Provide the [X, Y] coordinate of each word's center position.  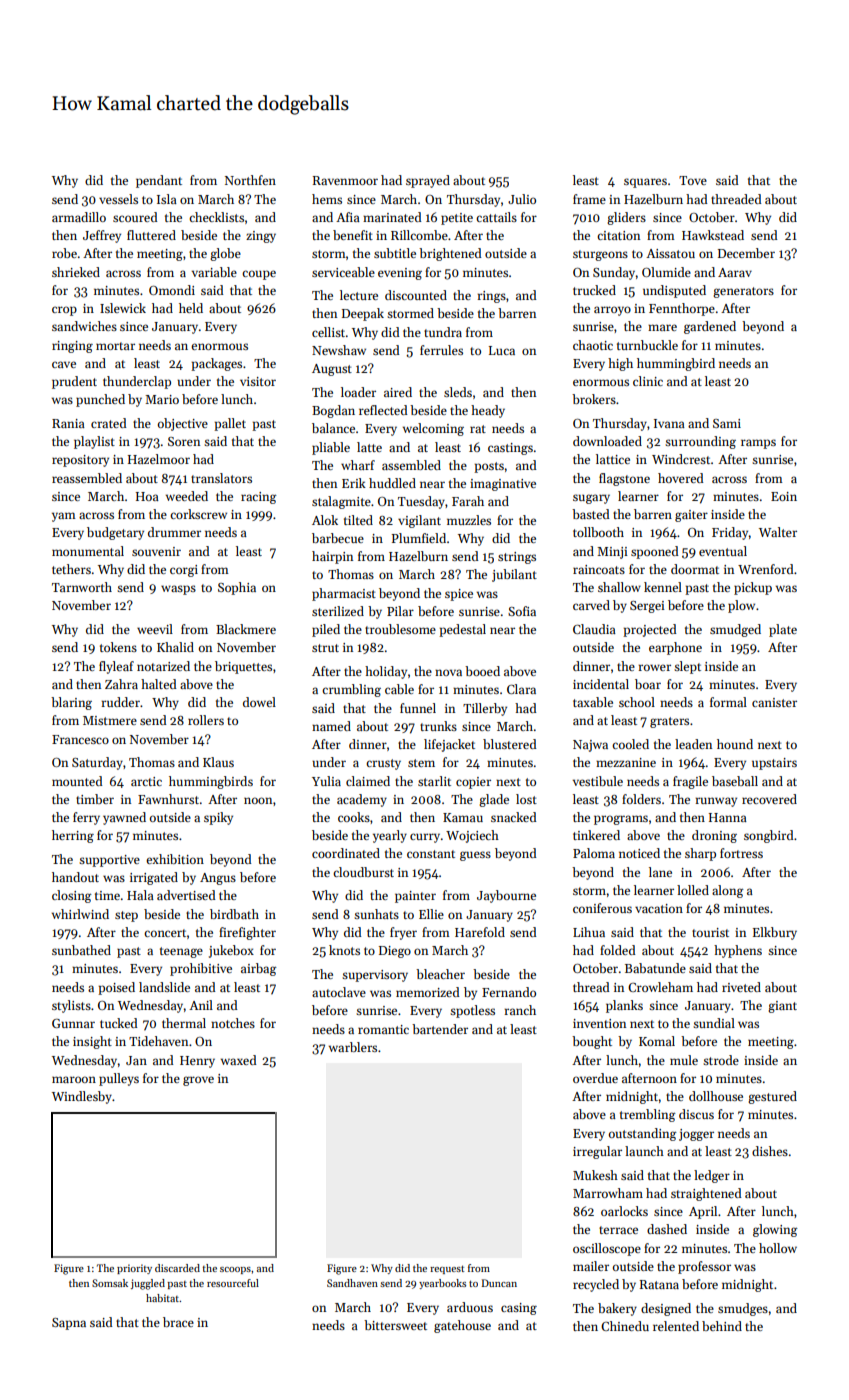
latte [369, 447]
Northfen [250, 180]
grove [198, 1081]
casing [519, 1309]
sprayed [428, 181]
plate [783, 630]
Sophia [237, 588]
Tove [693, 180]
